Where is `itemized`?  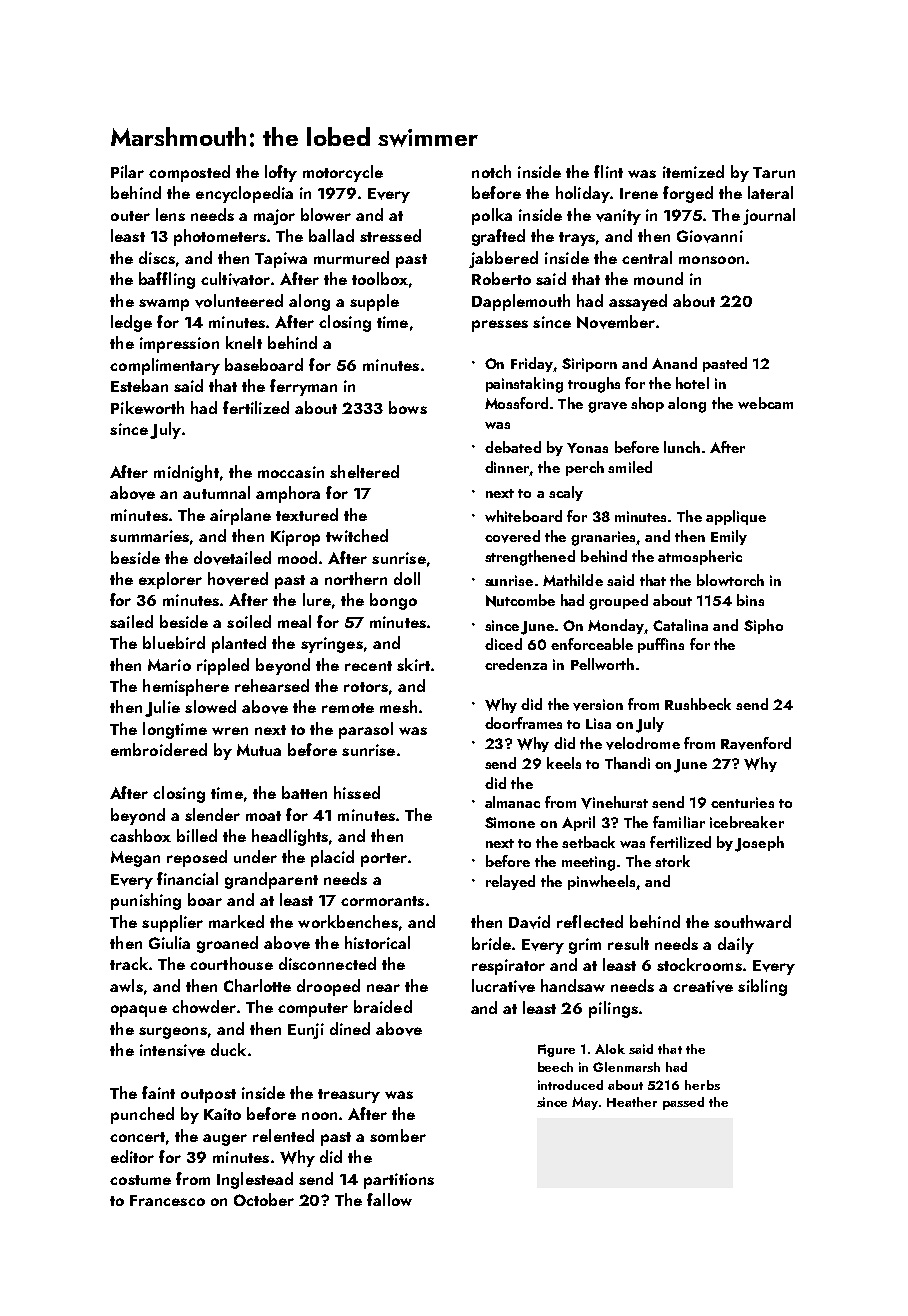 itemized is located at coordinates (693, 171).
